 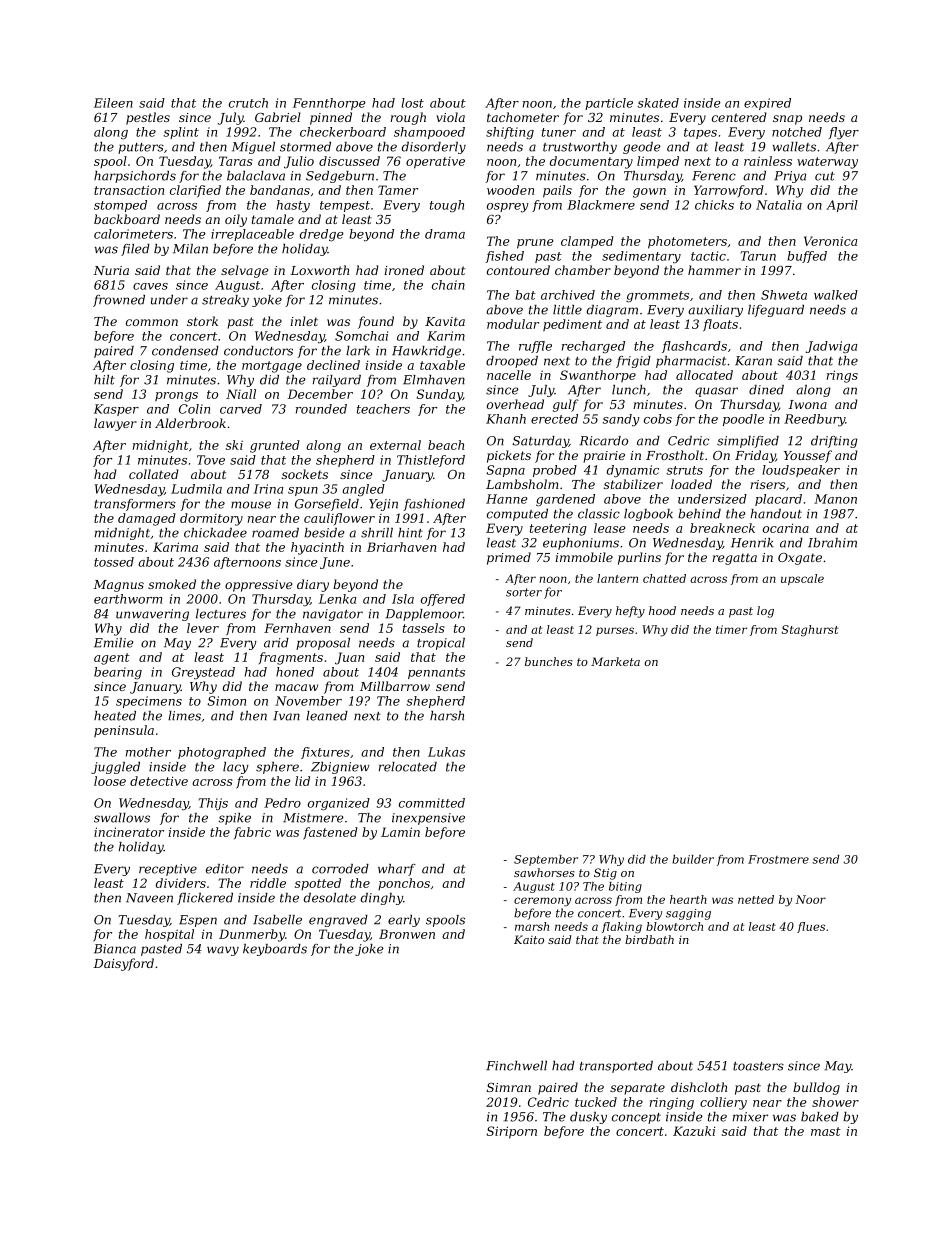 I want to click on dredge, so click(x=322, y=235).
